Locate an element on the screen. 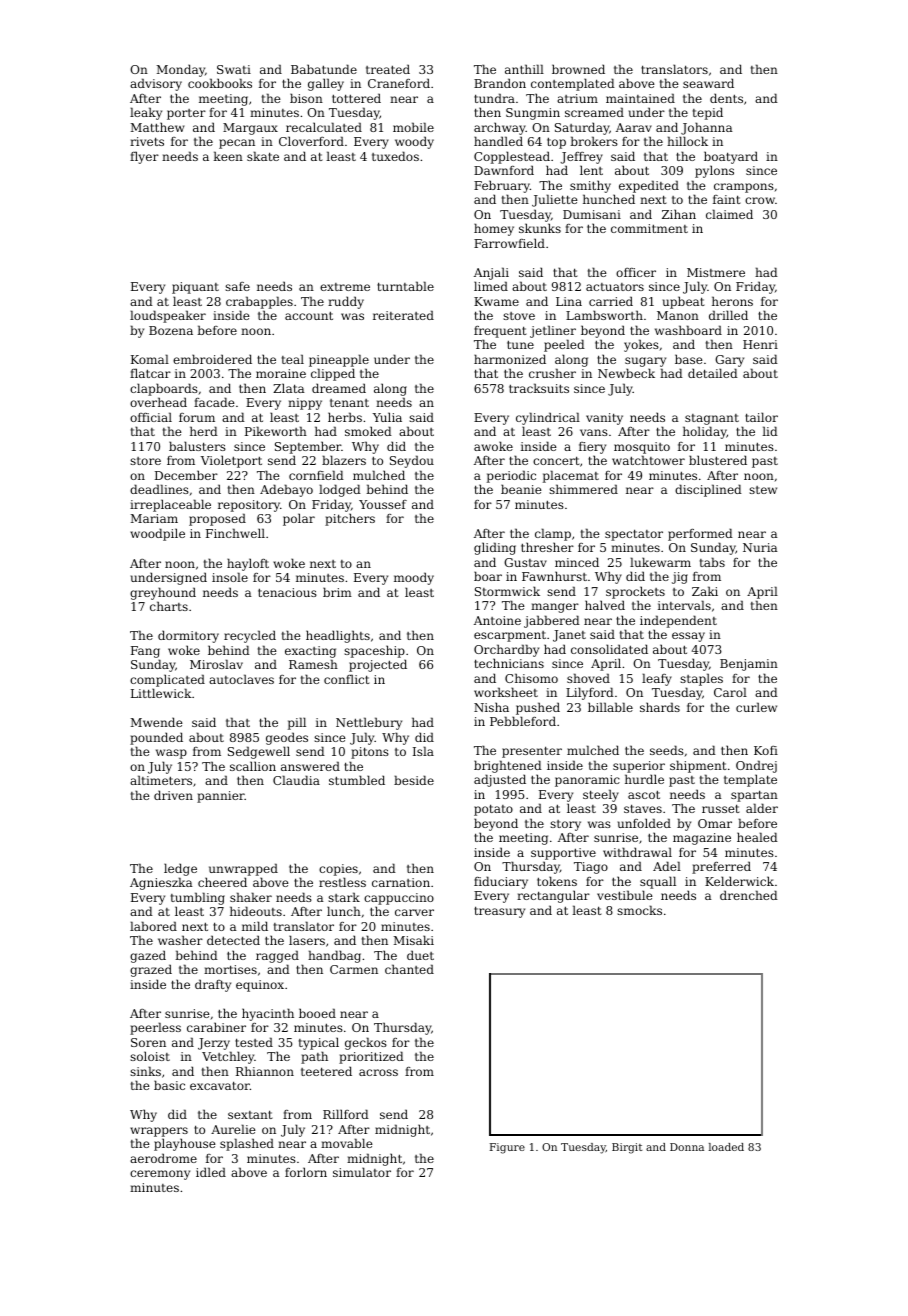  seeds is located at coordinates (667, 750).
